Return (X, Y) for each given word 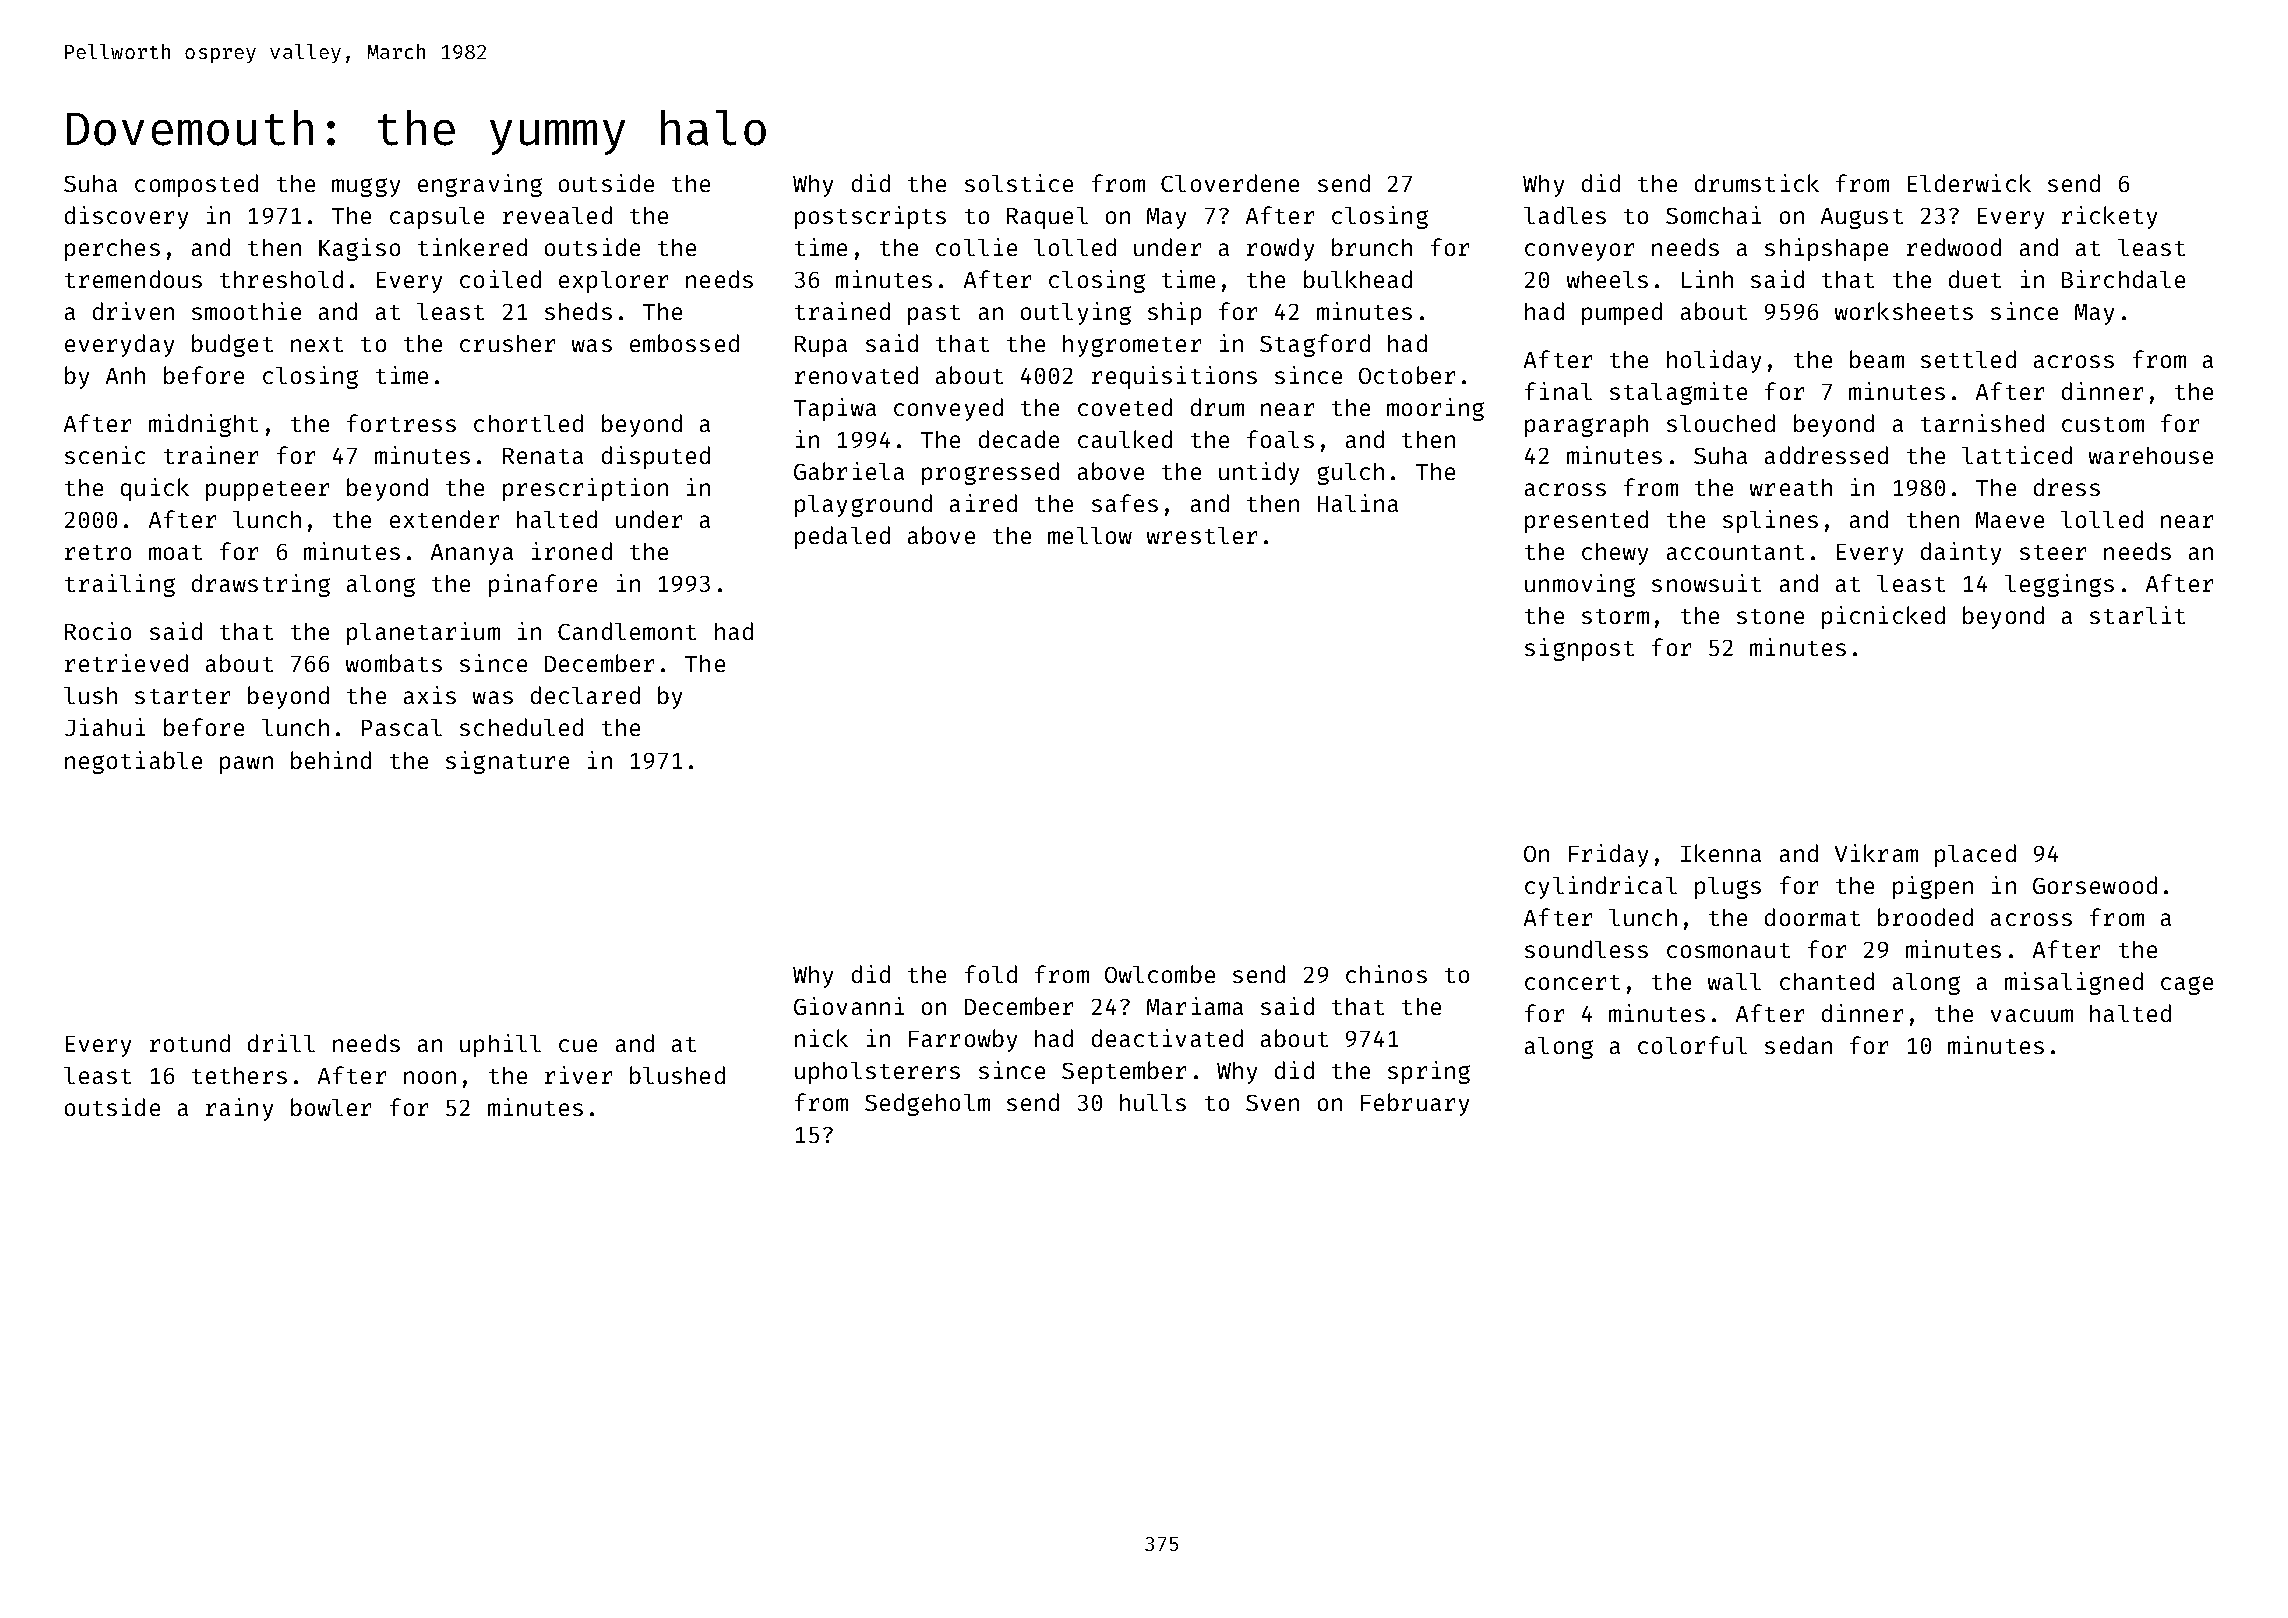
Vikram (1876, 853)
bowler (331, 1107)
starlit (2137, 615)
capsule (437, 218)
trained (842, 311)
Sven (1272, 1103)
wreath (1791, 487)
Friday (1608, 855)
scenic (105, 455)
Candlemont (627, 631)
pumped (1622, 313)
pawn (246, 765)
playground (863, 505)
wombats (394, 663)
